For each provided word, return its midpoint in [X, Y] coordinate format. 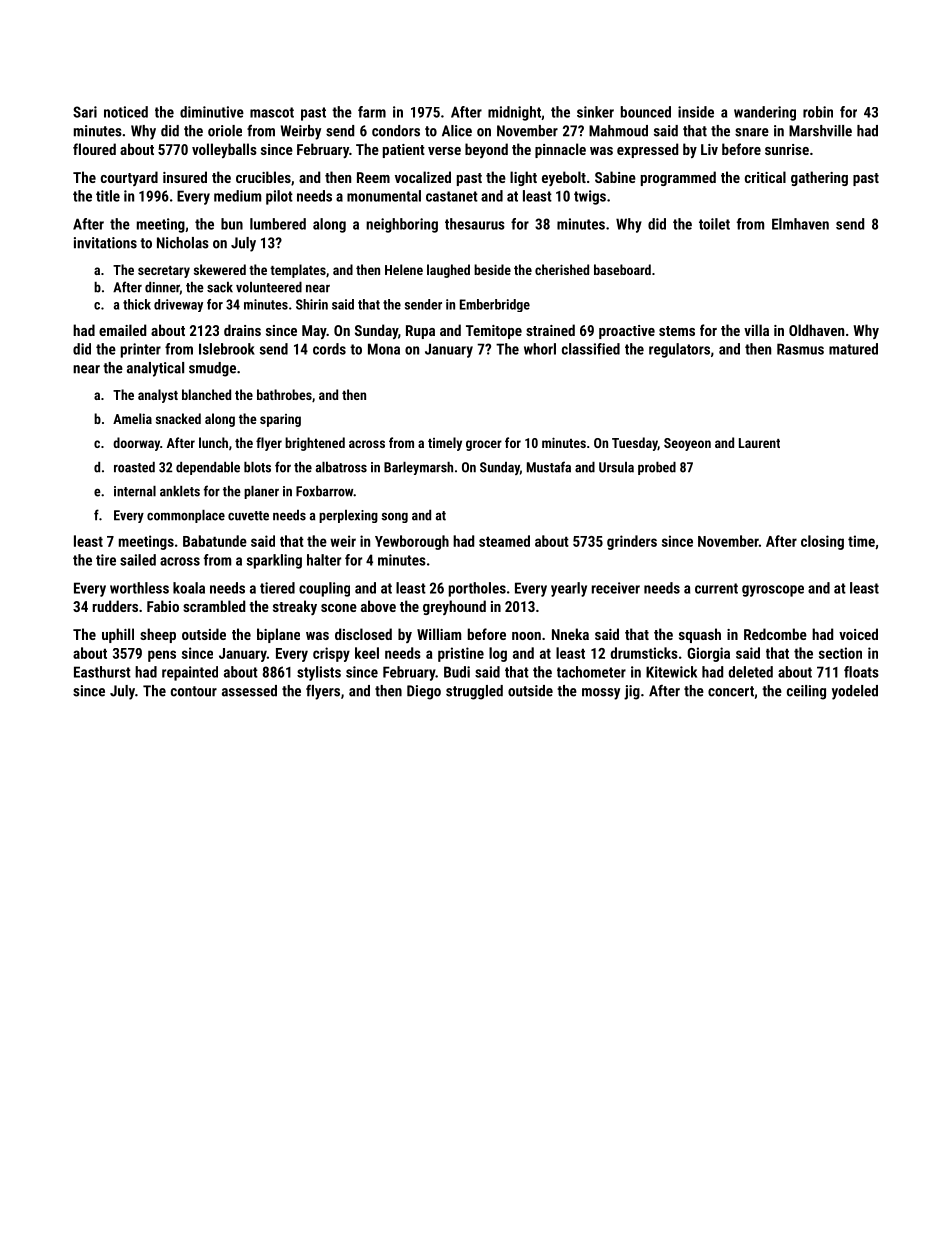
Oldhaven [816, 330]
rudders [115, 606]
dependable [208, 468]
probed [657, 468]
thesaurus [475, 224]
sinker [595, 112]
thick [137, 304]
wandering [765, 113]
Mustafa [549, 467]
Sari [85, 112]
